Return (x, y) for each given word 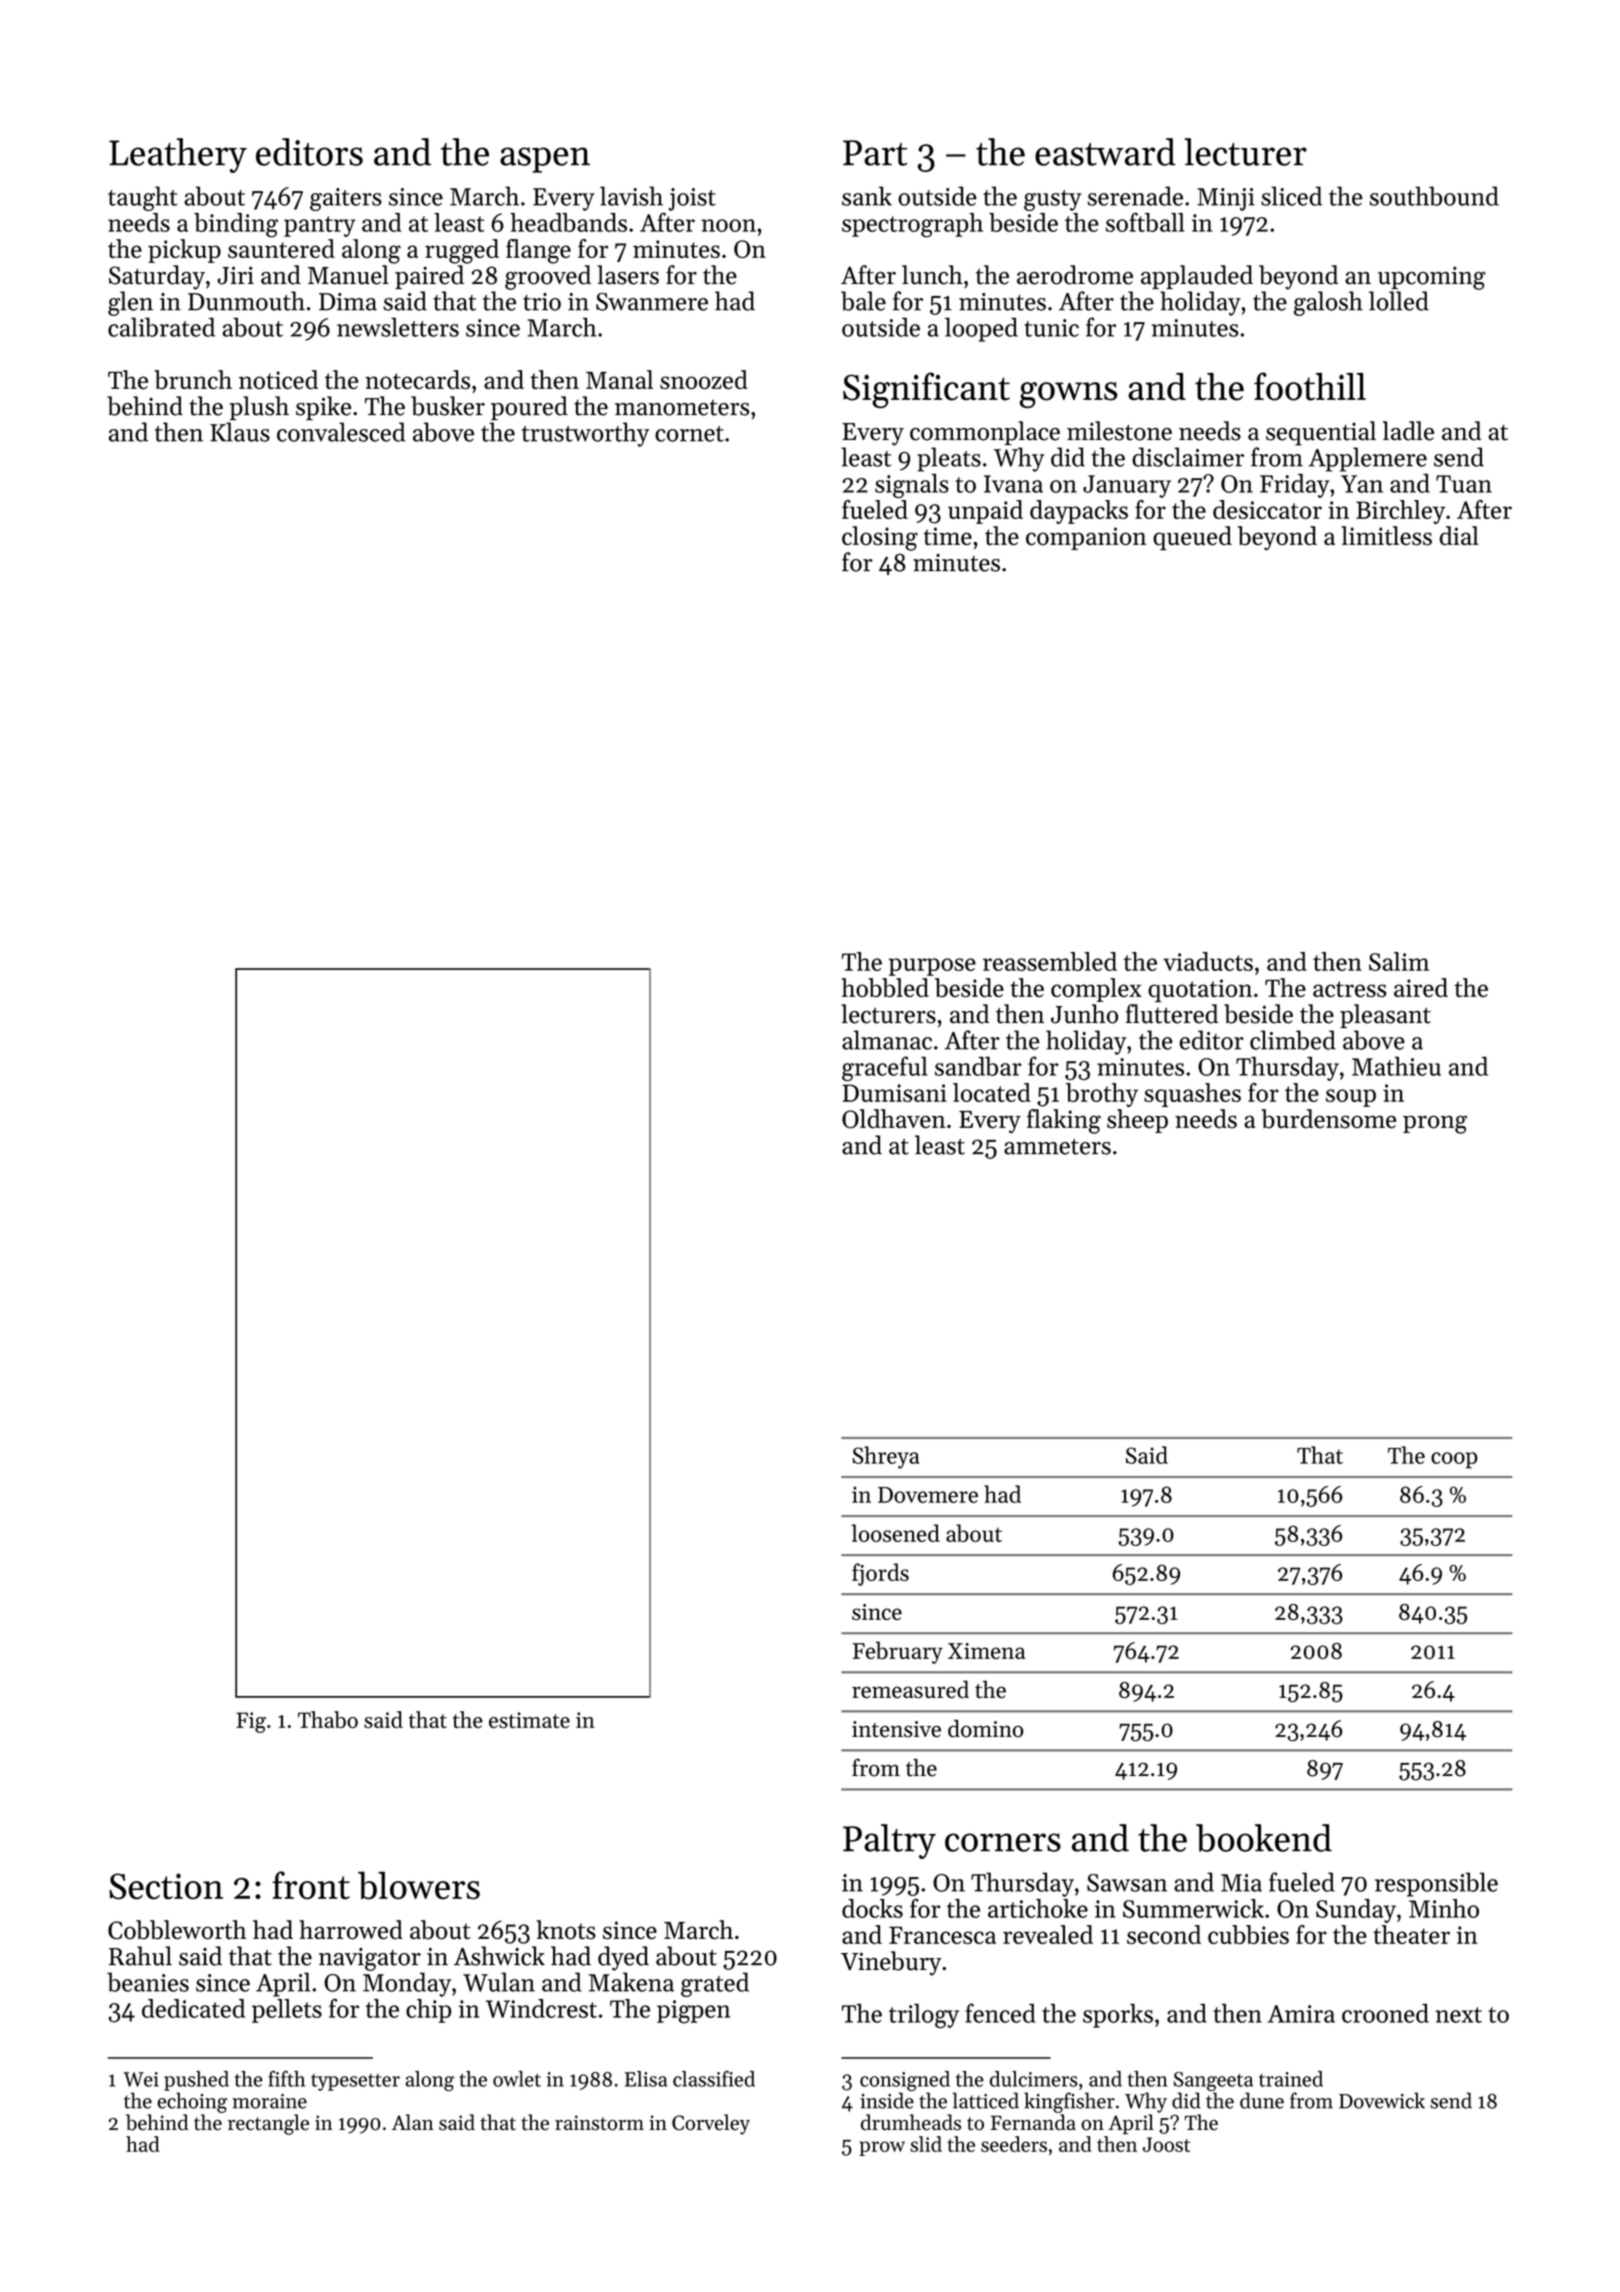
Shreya (886, 1457)
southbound (1434, 196)
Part (875, 153)
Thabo (328, 1719)
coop (1454, 1460)
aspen (545, 160)
